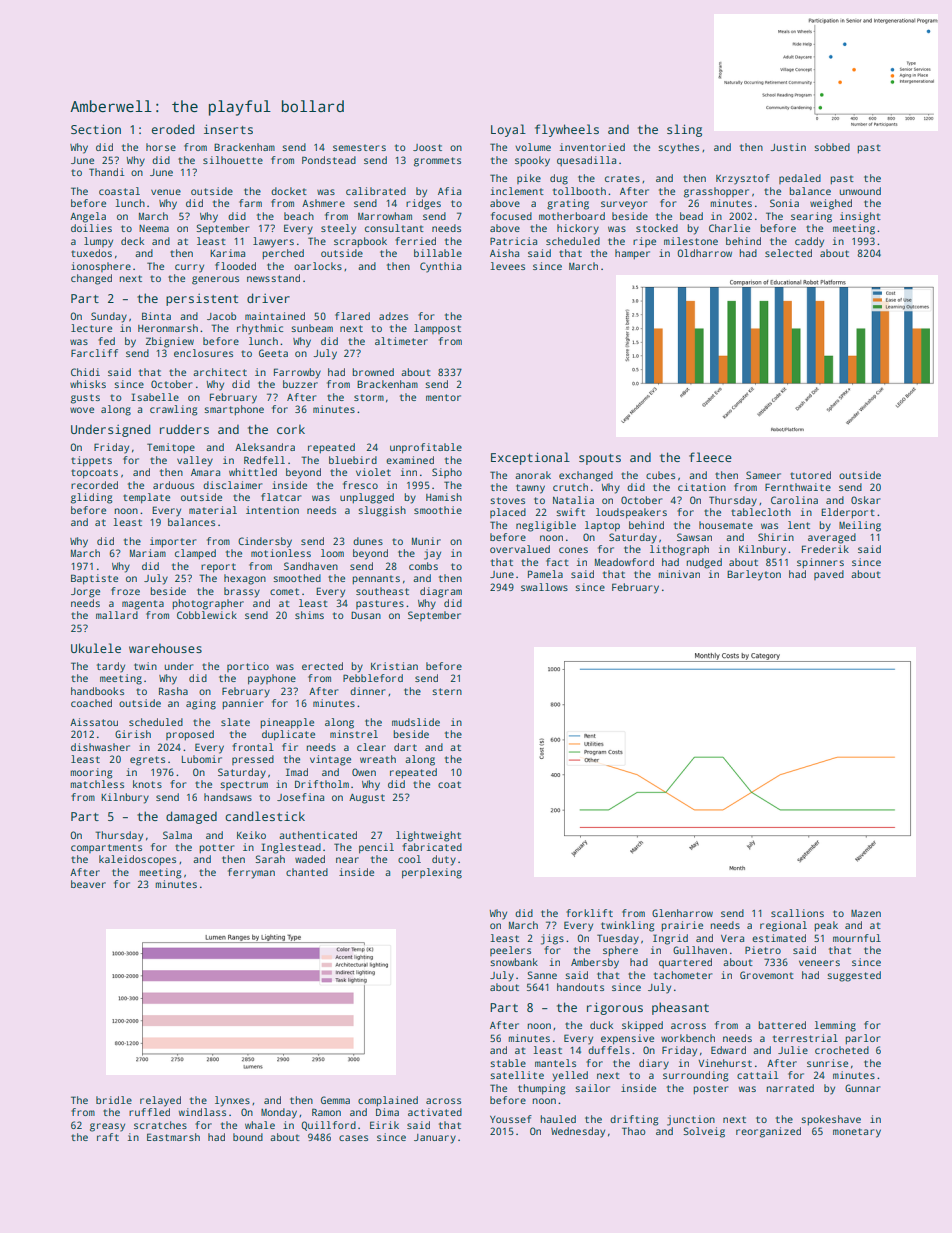  Describe the element at coordinates (248, 1137) in the screenshot. I see `bound` at that location.
